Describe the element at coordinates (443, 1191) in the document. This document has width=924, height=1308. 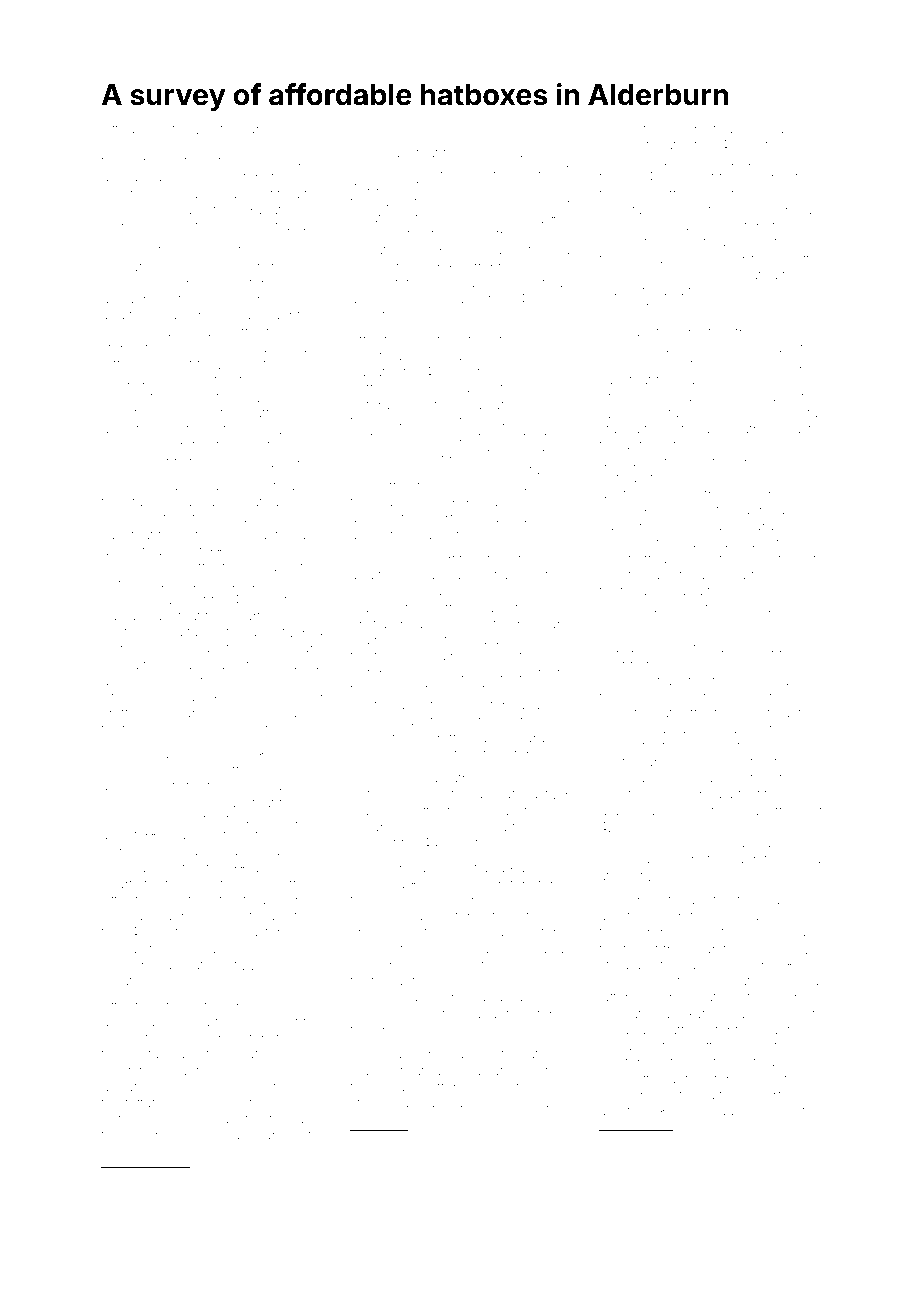
I see `Sameer` at that location.
